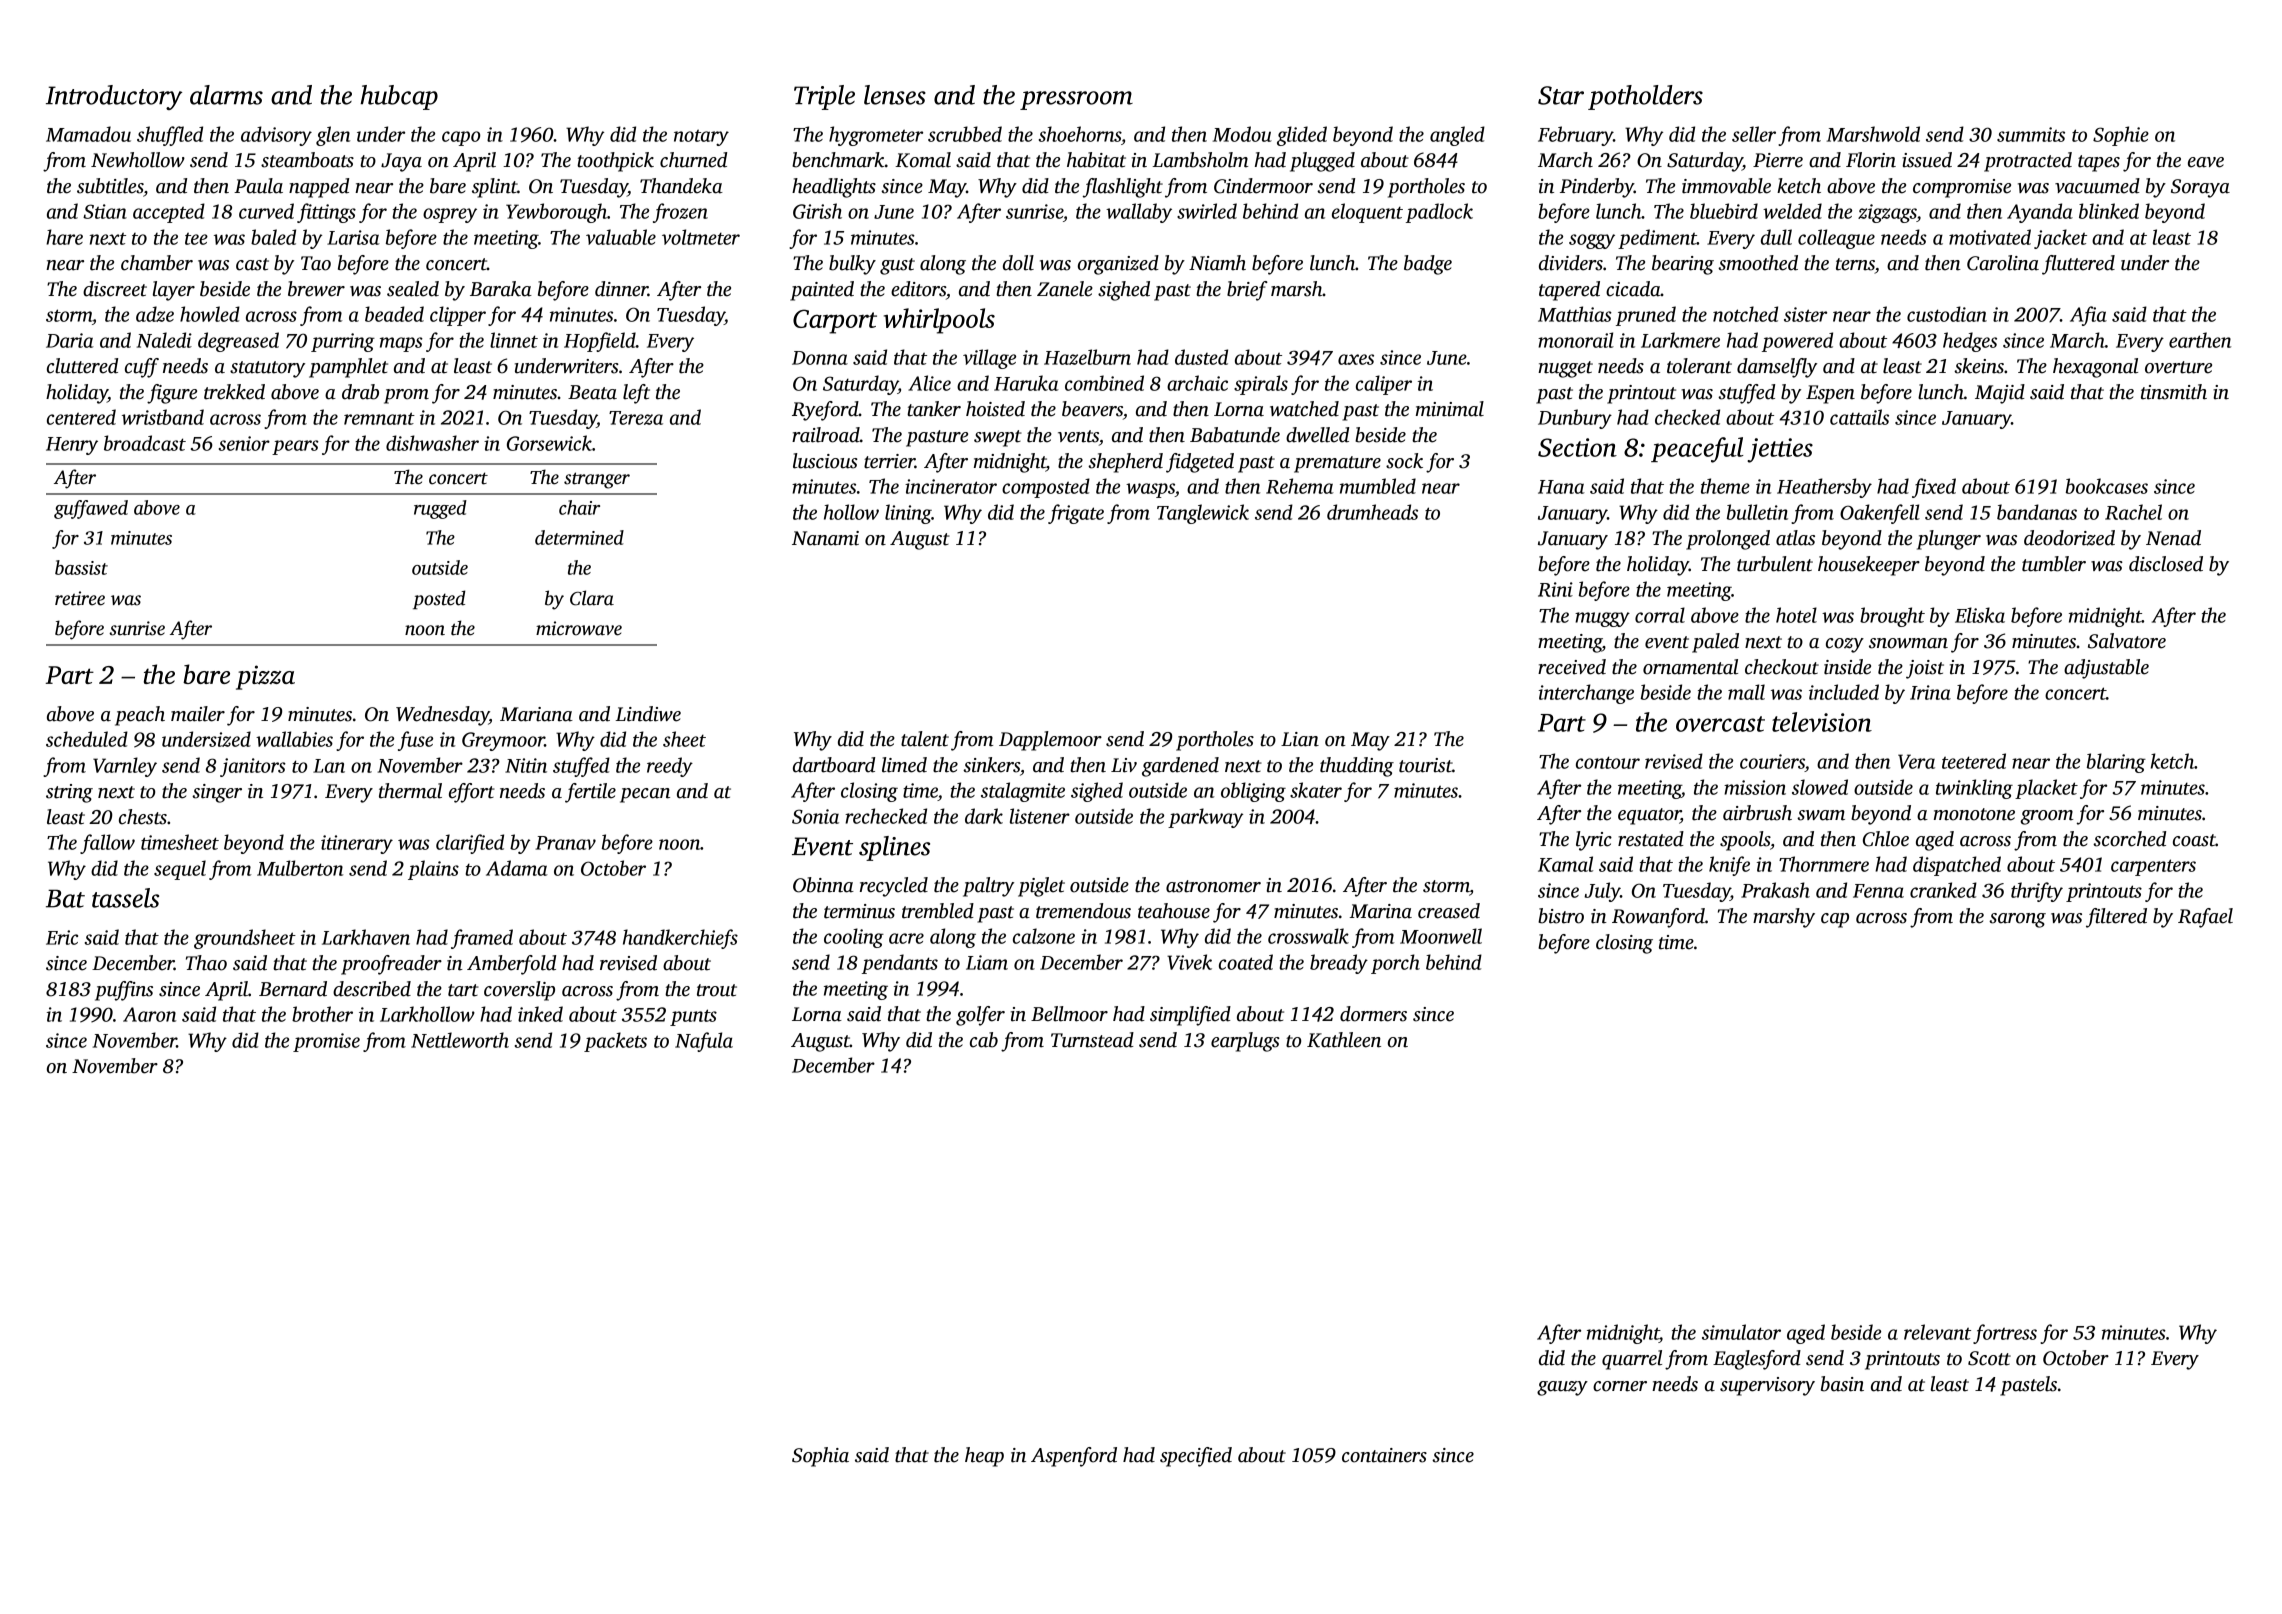 The height and width of the screenshot is (1614, 2282). I want to click on heap, so click(984, 1457).
